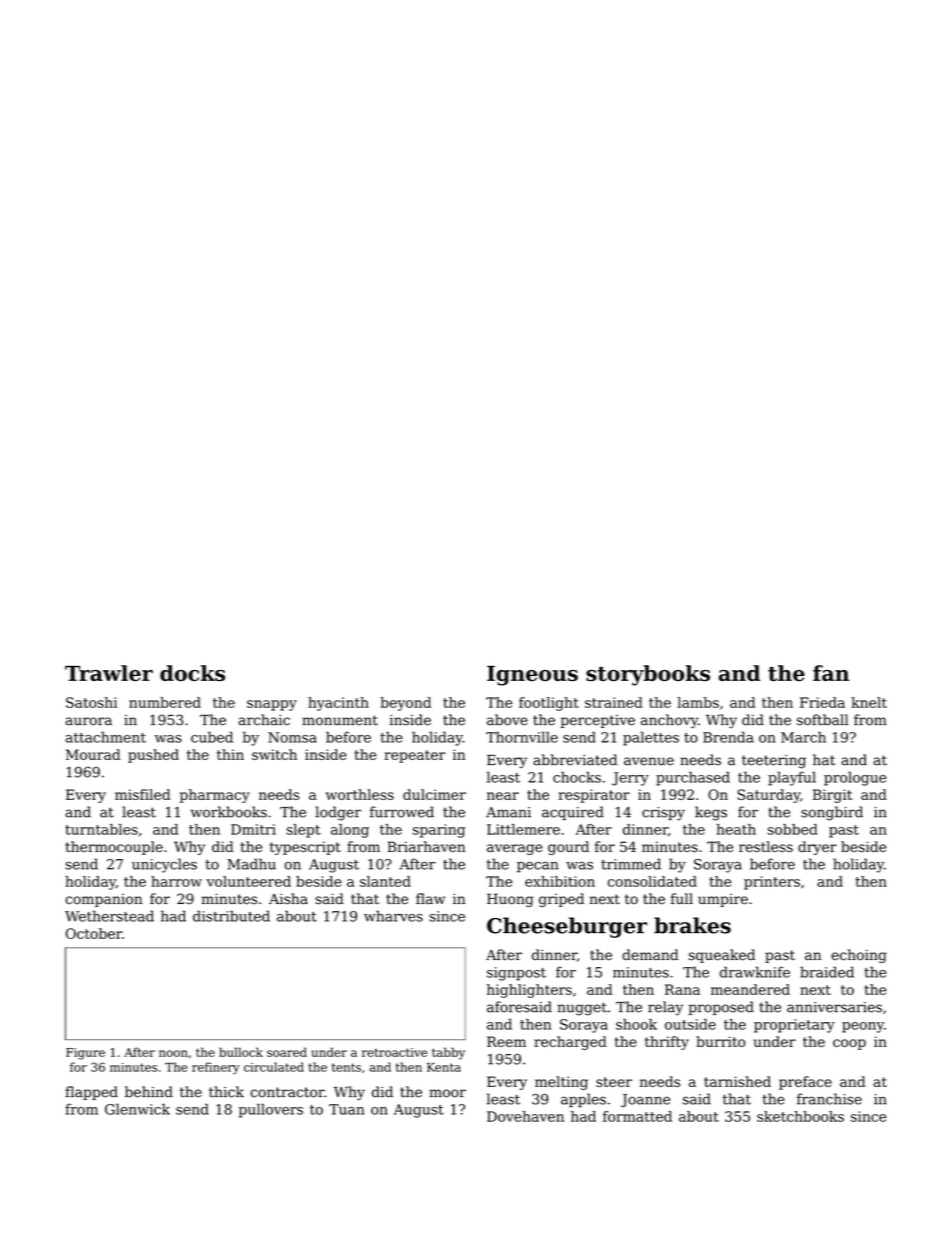 The height and width of the image is (1233, 952). Describe the element at coordinates (832, 813) in the image. I see `songbird` at that location.
